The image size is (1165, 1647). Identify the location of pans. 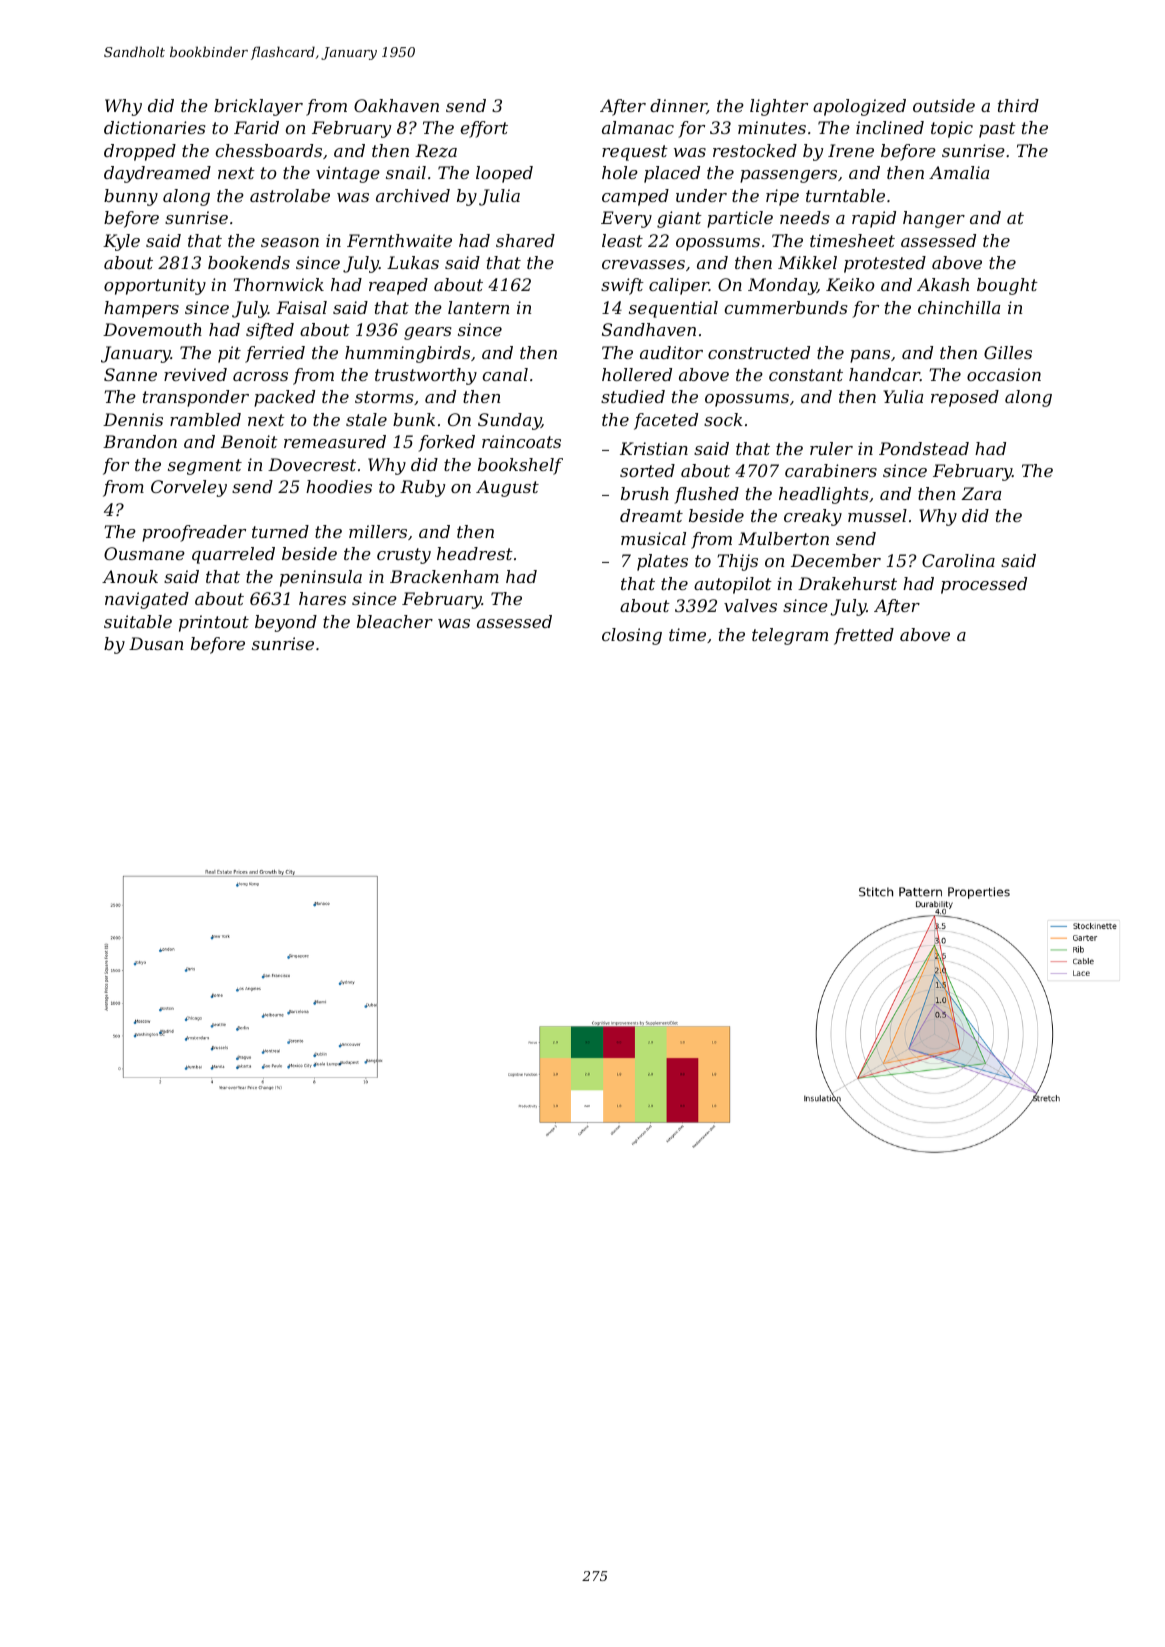
(870, 356).
